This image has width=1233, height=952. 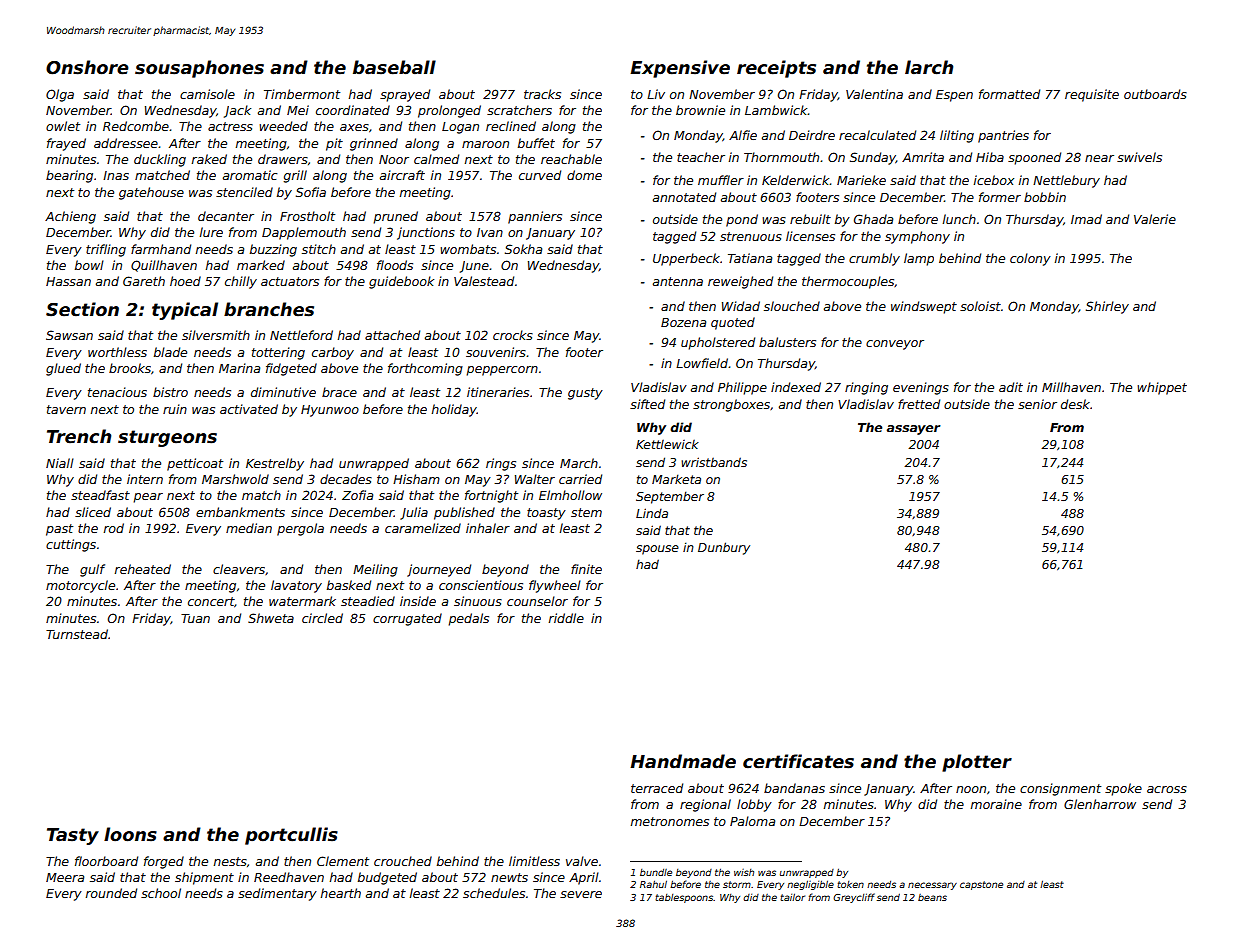 What do you see at coordinates (1092, 95) in the image?
I see `requisite` at bounding box center [1092, 95].
